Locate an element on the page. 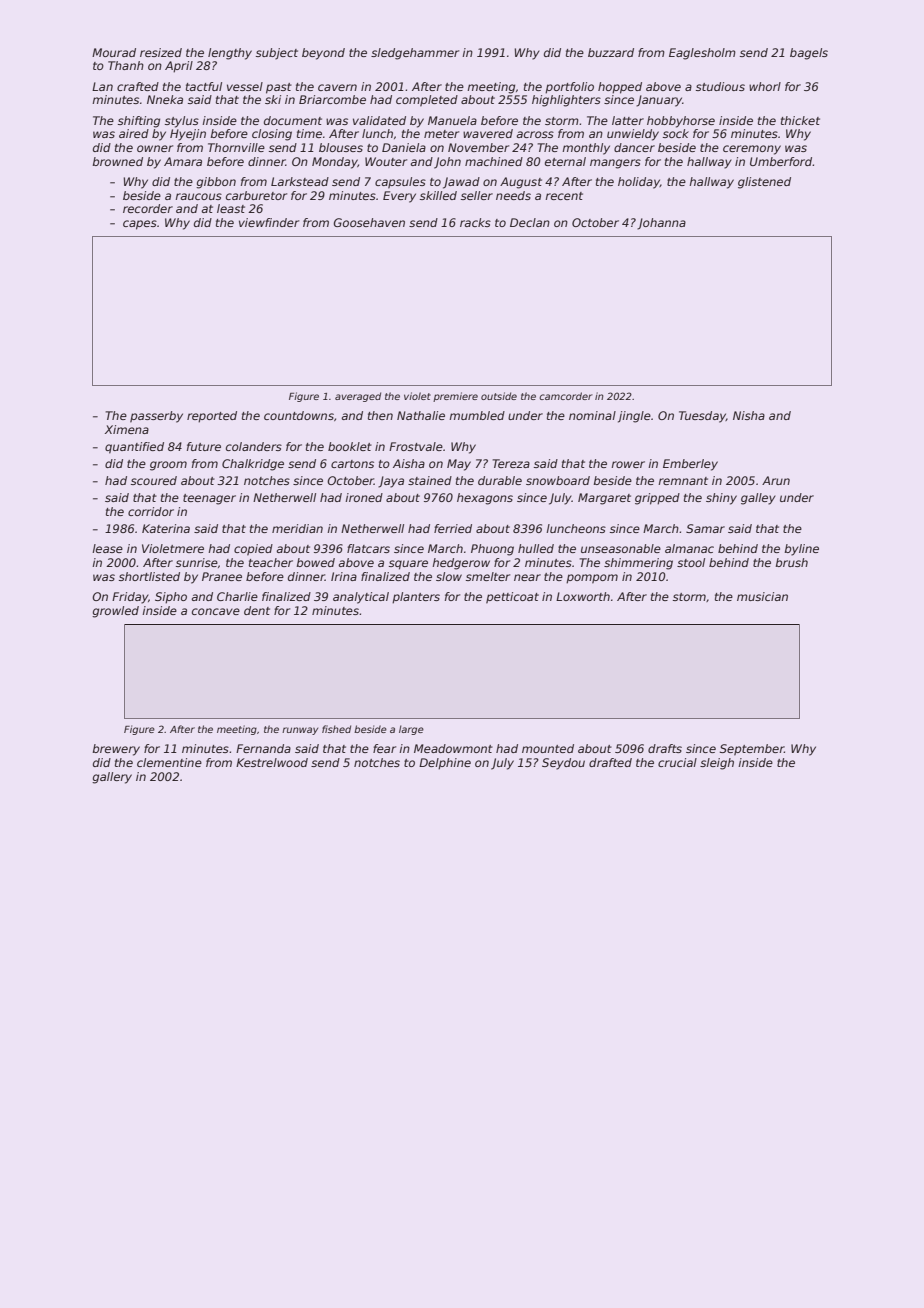  closing is located at coordinates (272, 135).
